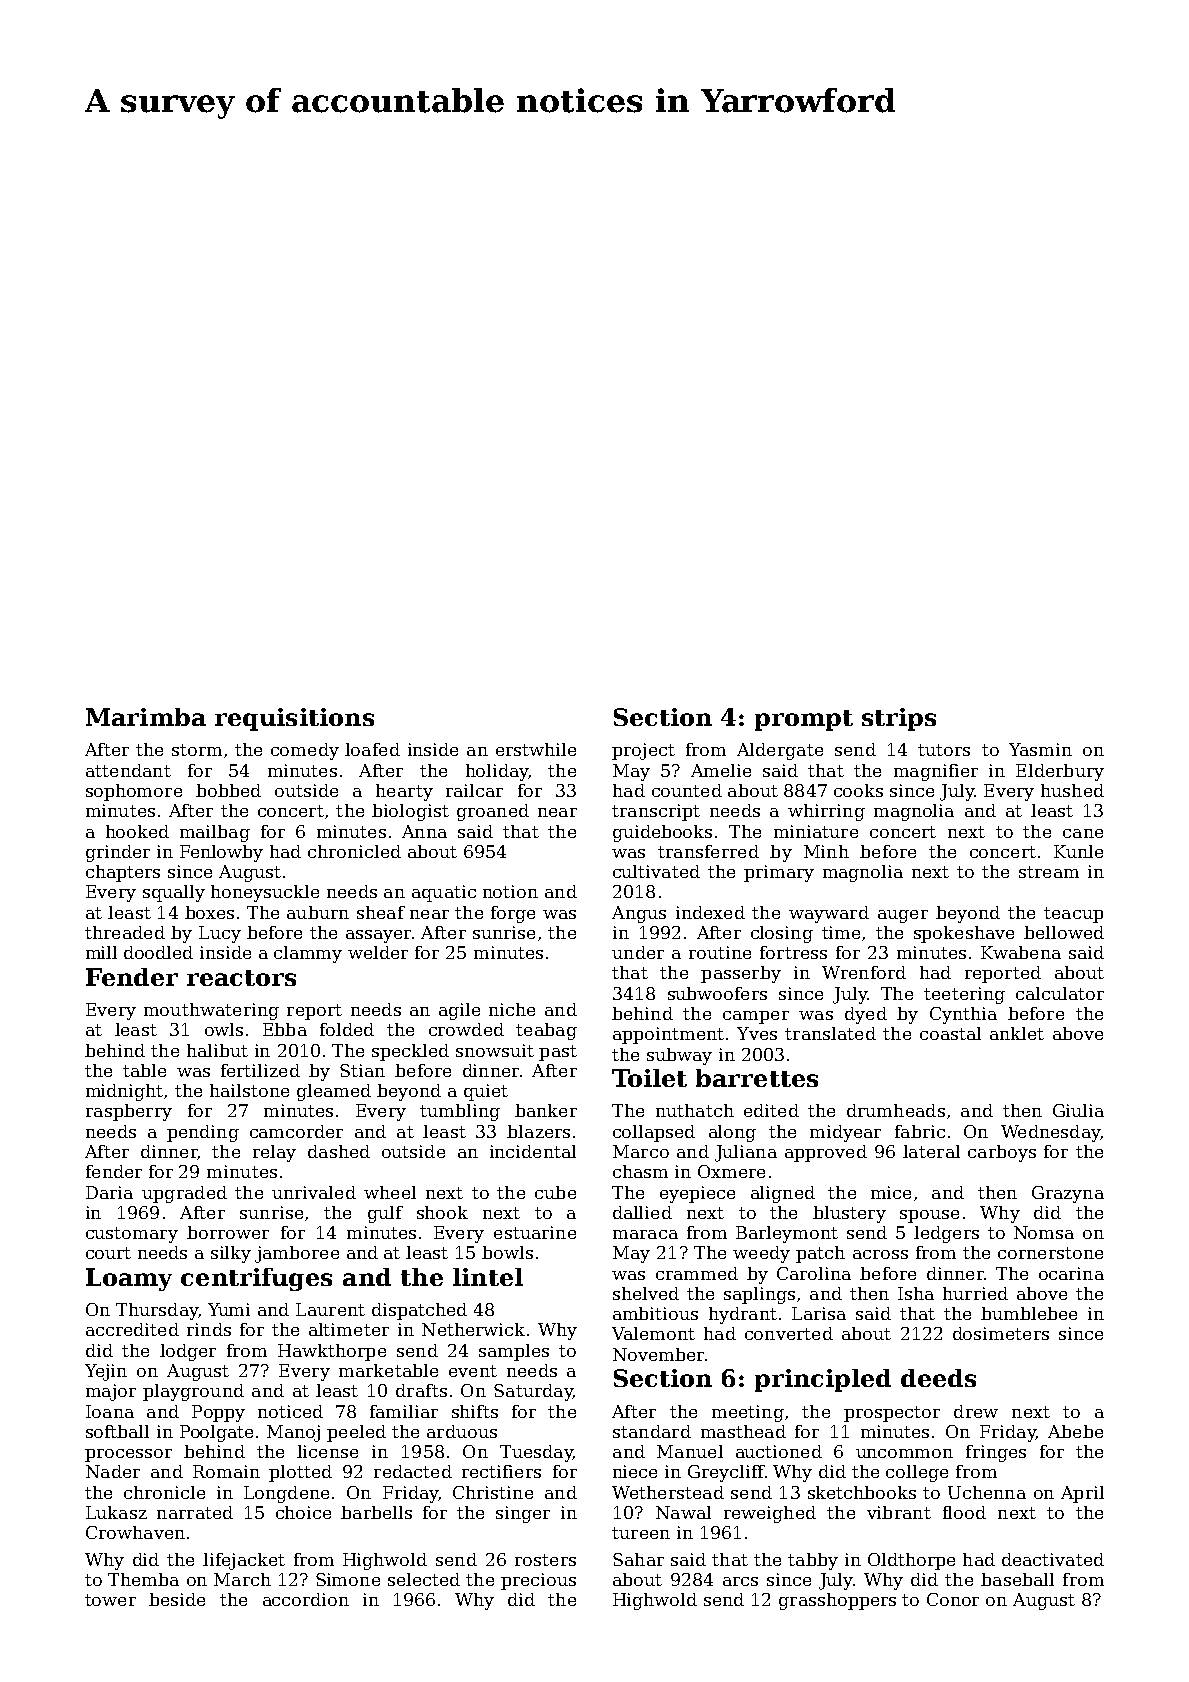  I want to click on teacup, so click(1073, 915).
